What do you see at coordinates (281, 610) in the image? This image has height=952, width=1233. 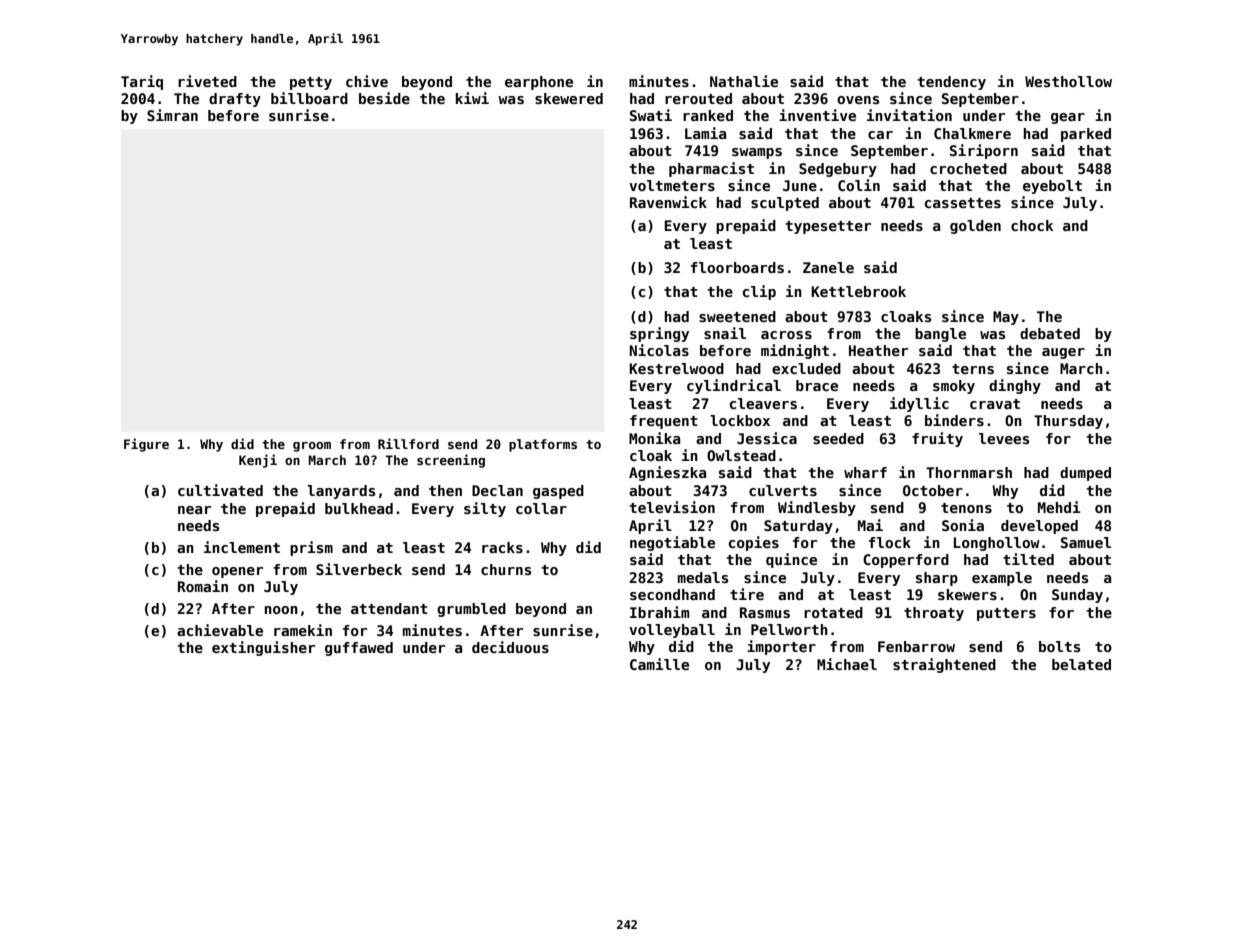 I see `noon` at bounding box center [281, 610].
